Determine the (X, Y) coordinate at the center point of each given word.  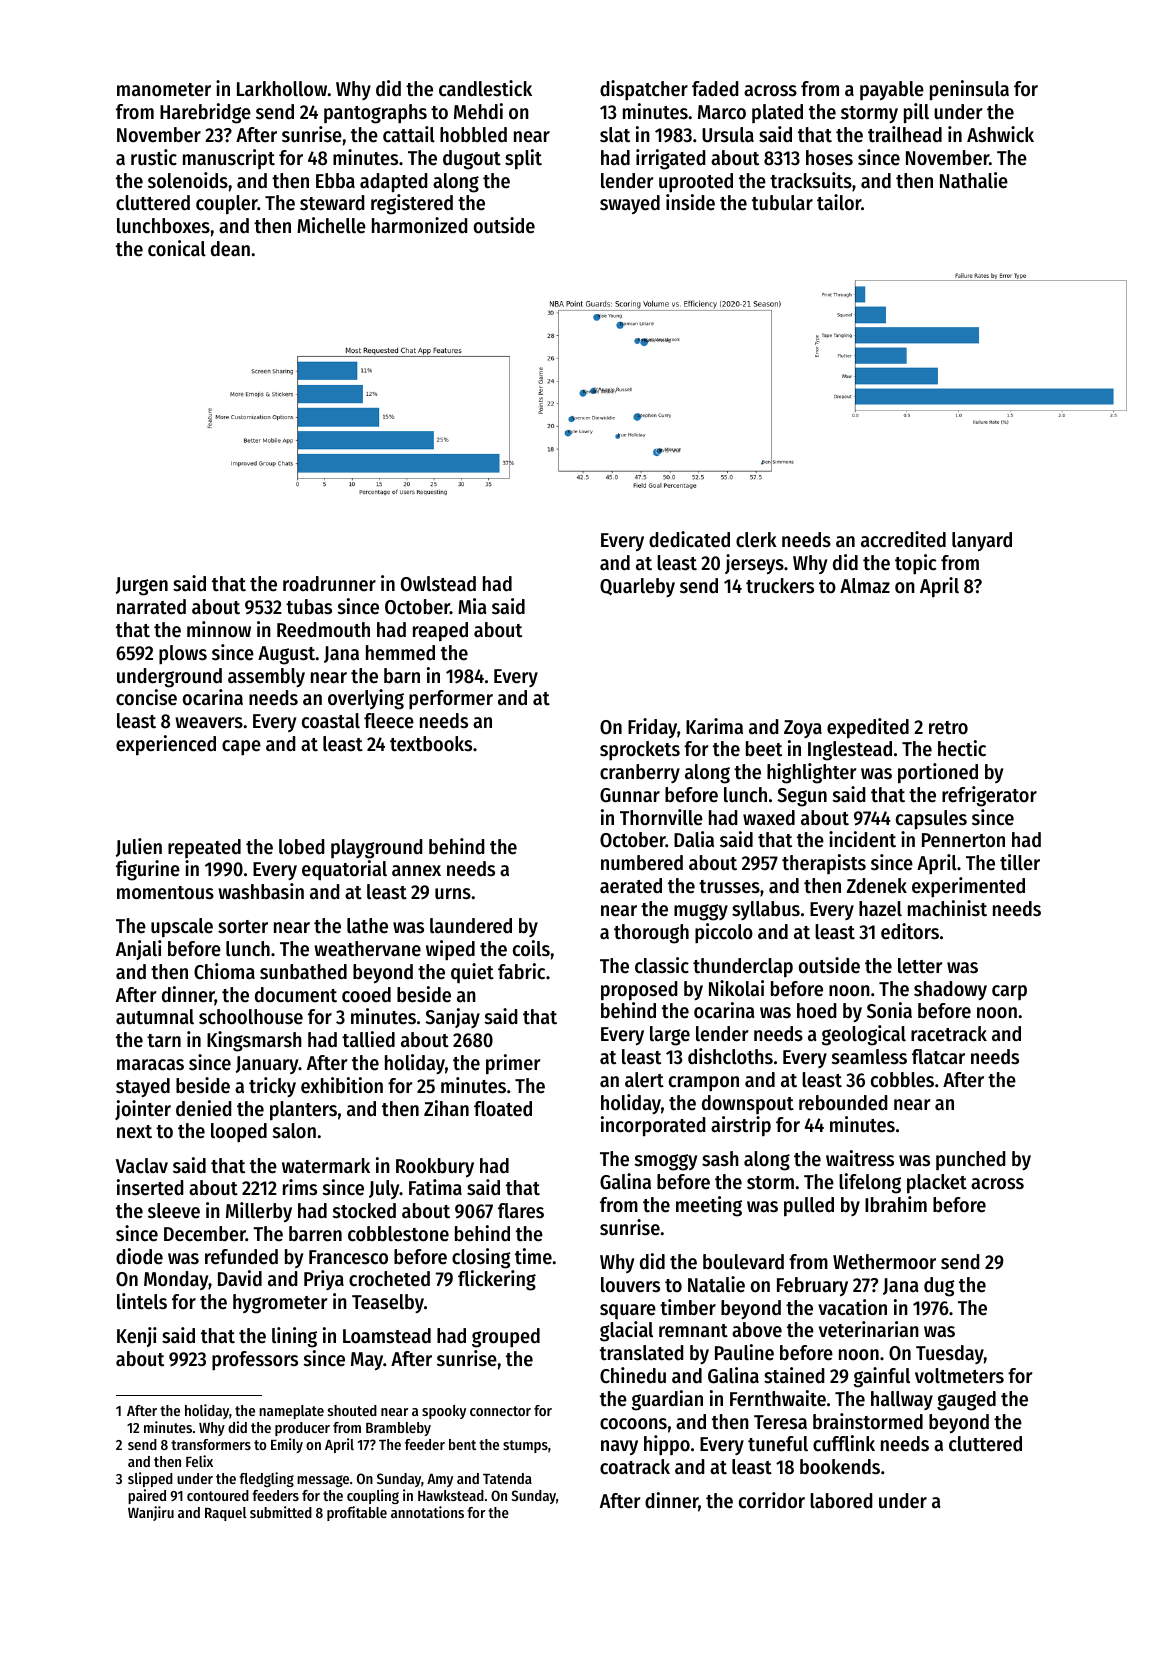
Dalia (694, 839)
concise (146, 697)
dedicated (689, 539)
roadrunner (329, 584)
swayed (630, 205)
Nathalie (974, 180)
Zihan (446, 1108)
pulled (809, 1207)
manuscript (229, 159)
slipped (150, 1479)
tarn (164, 1040)
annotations (427, 1512)
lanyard (982, 542)
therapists (824, 864)
